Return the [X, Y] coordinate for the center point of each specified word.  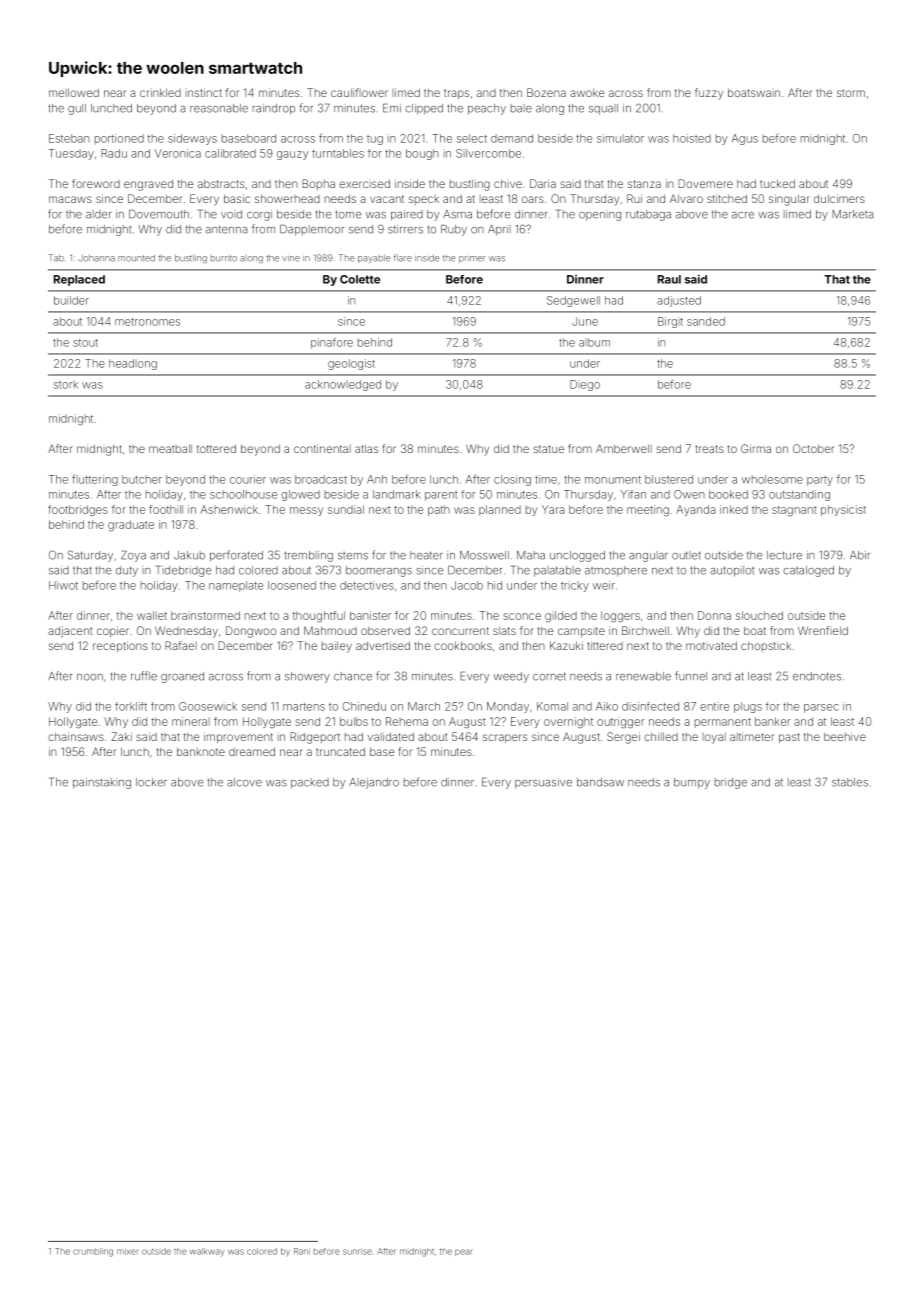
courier [248, 479]
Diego [585, 385]
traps [456, 94]
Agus [745, 139]
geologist [351, 364]
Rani [302, 1251]
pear [464, 1252]
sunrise [357, 1251]
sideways [192, 139]
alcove [244, 782]
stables [850, 782]
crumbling [93, 1252]
